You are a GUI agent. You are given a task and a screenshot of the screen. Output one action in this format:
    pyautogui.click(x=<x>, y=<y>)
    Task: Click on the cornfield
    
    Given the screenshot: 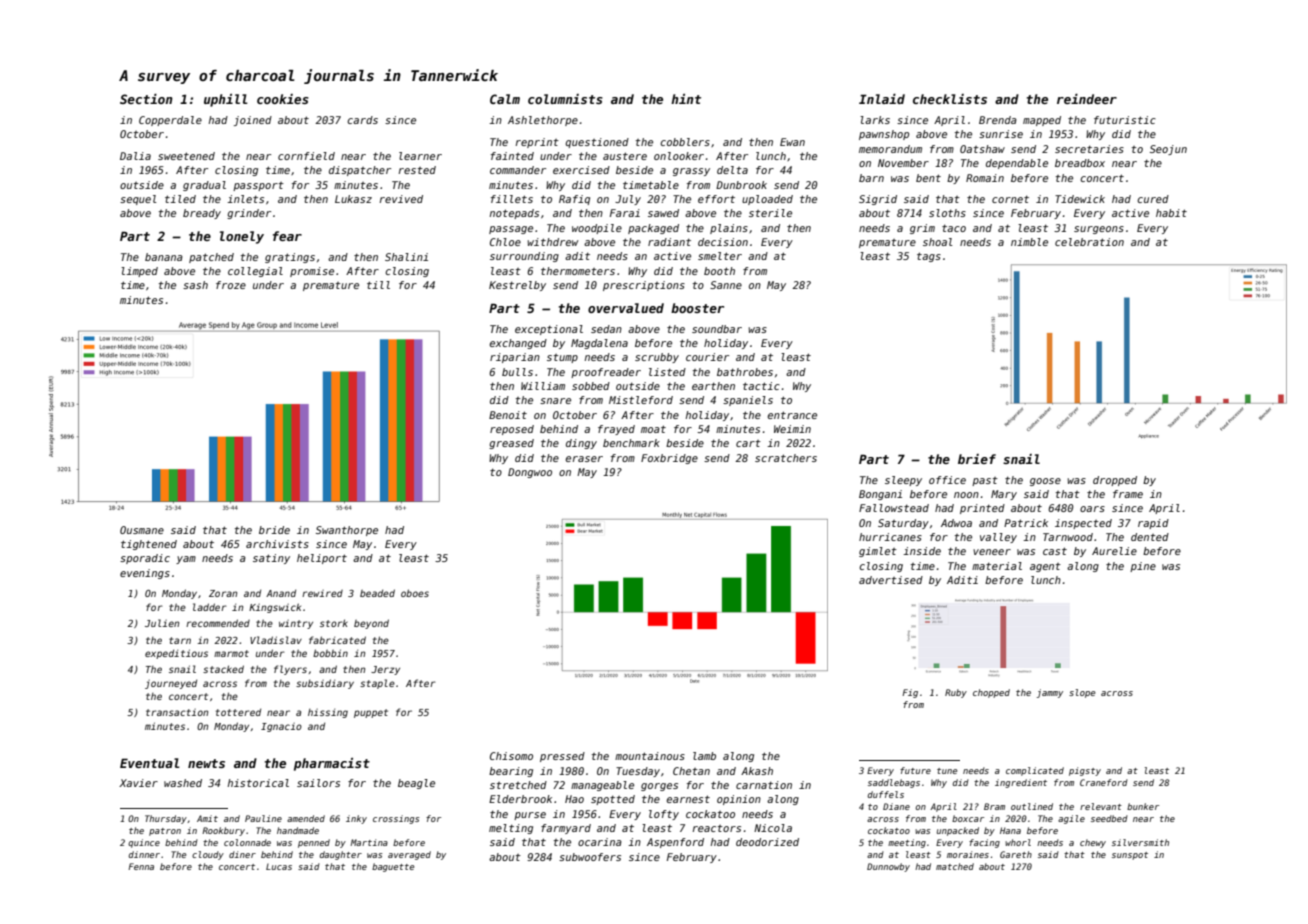 What is the action you would take?
    pyautogui.click(x=306, y=156)
